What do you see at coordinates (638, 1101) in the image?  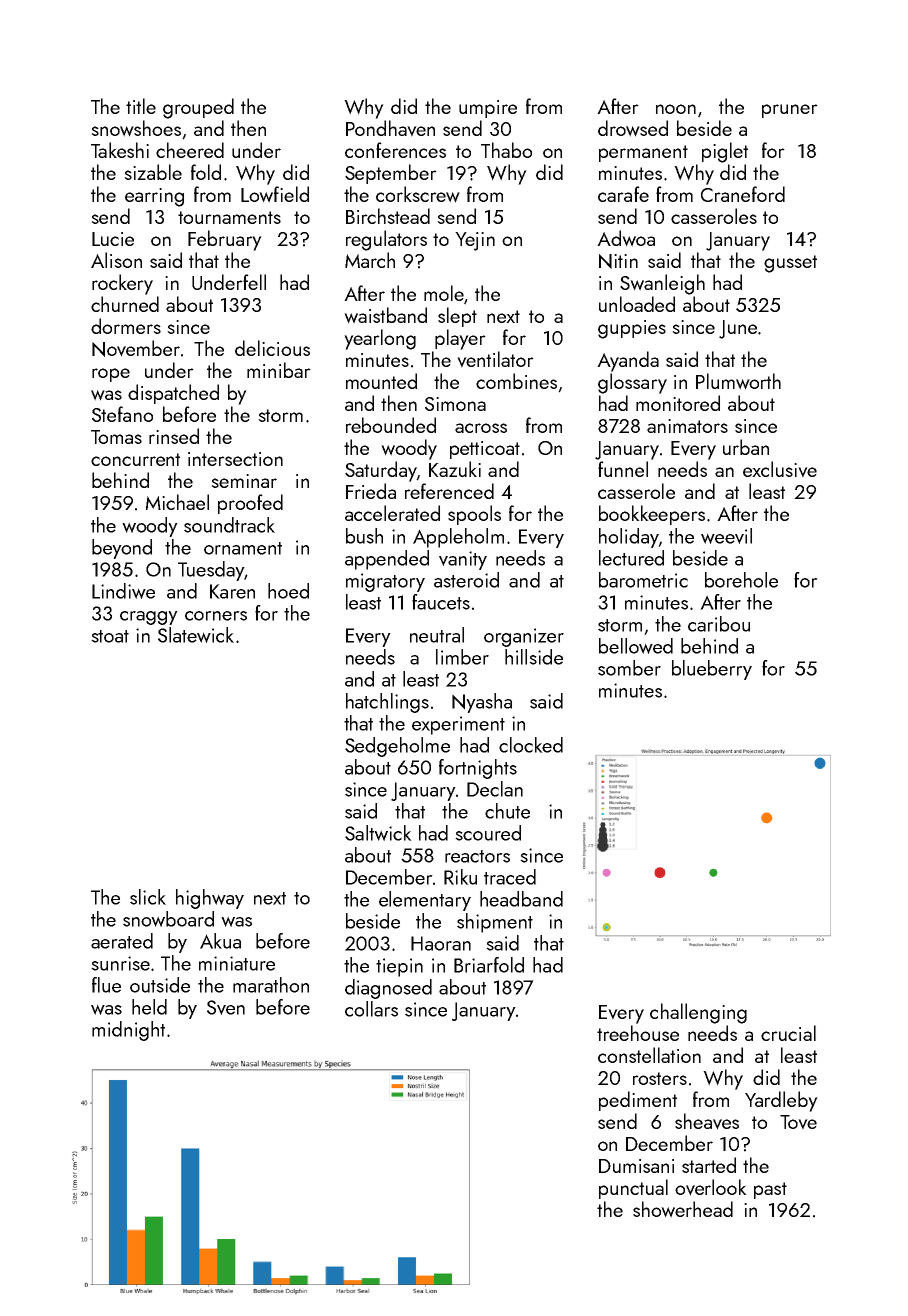 I see `pediment` at bounding box center [638, 1101].
